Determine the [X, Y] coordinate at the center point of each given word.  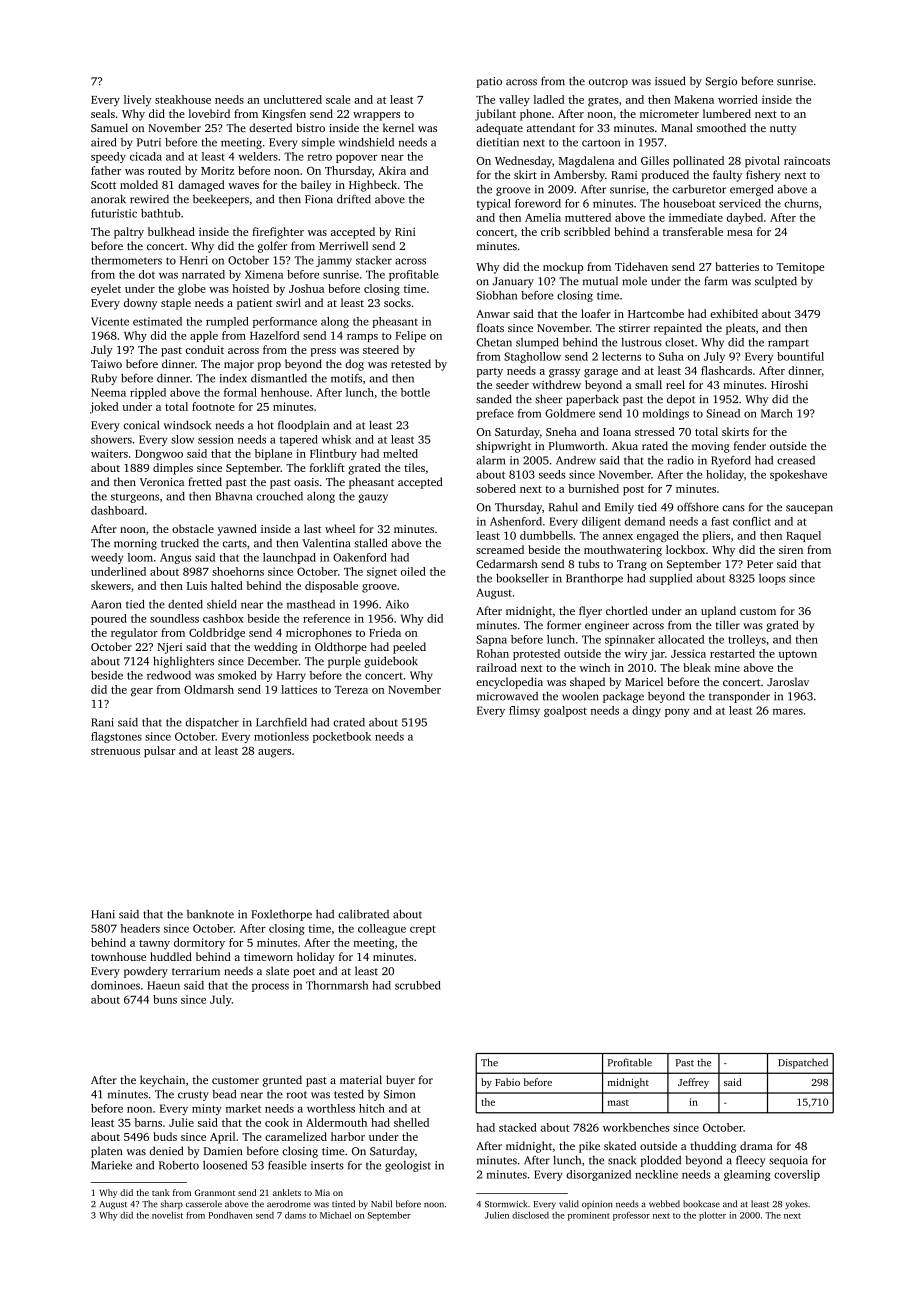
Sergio [721, 82]
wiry [636, 654]
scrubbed [418, 985]
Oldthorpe [341, 648]
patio [489, 82]
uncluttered [293, 99]
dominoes [115, 985]
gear [142, 692]
